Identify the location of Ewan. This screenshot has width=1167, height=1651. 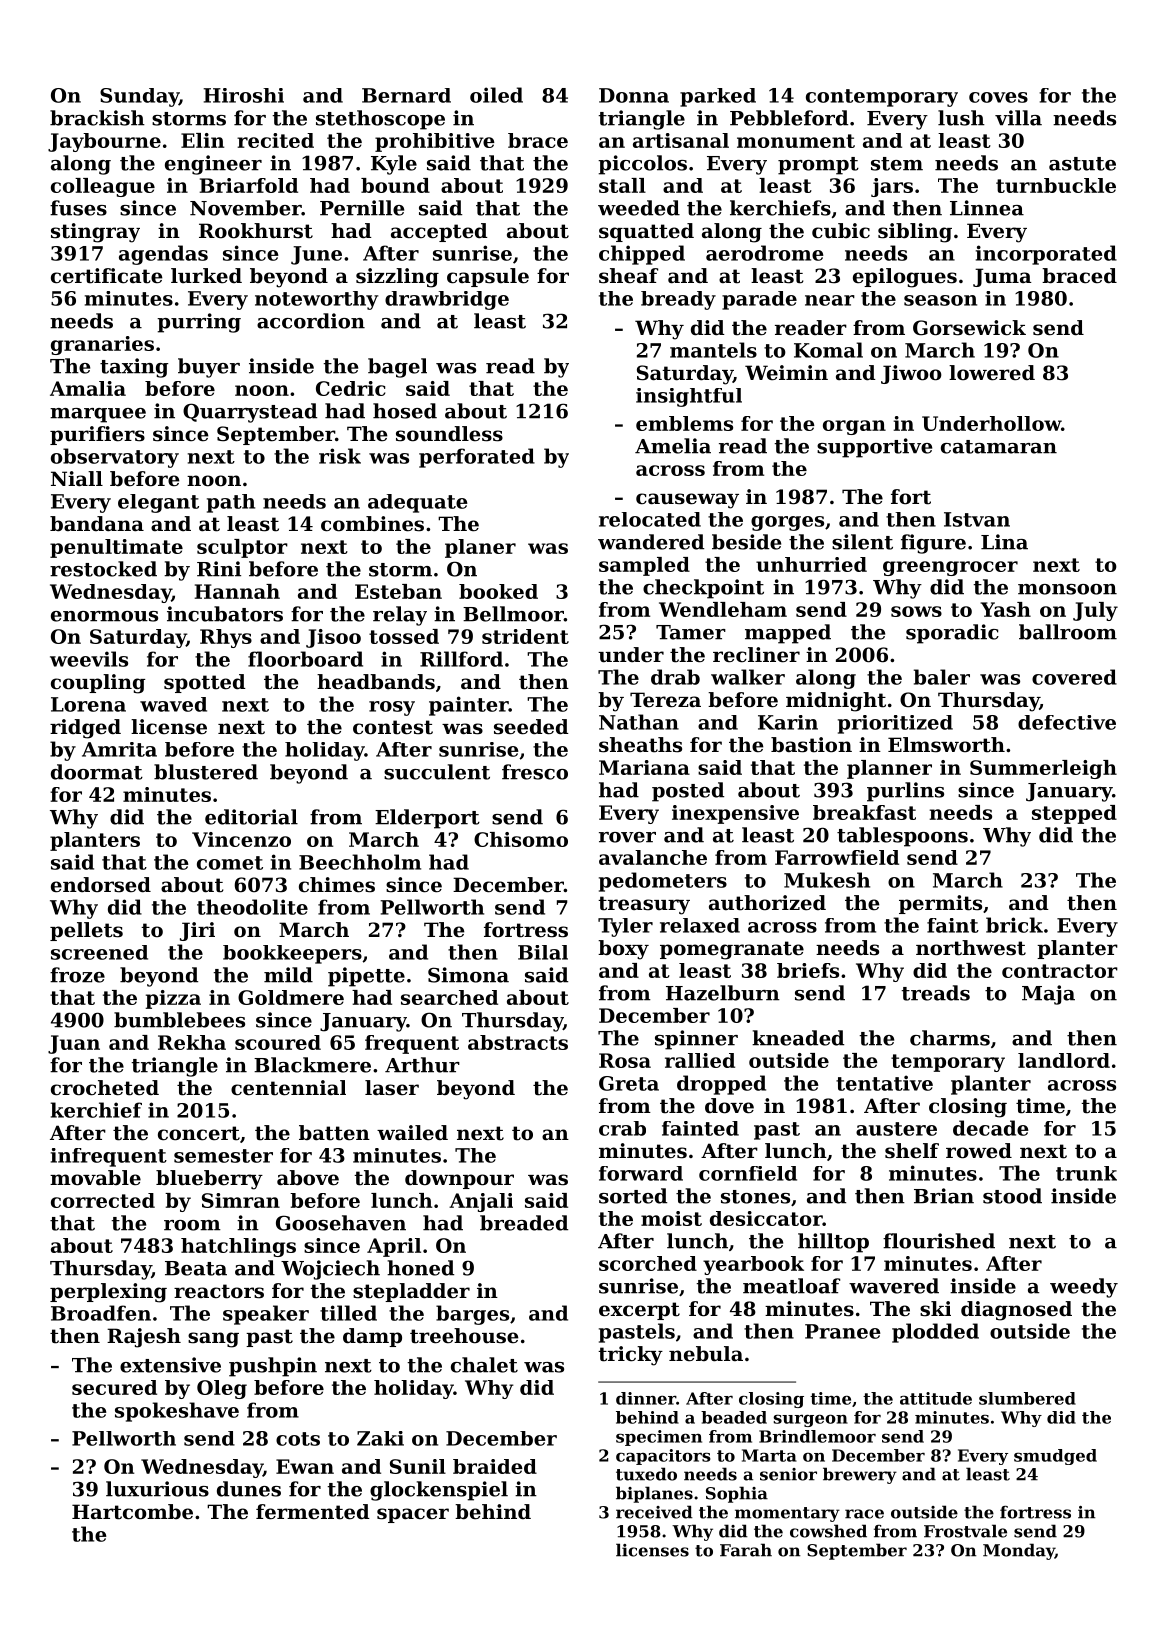
(305, 1466).
